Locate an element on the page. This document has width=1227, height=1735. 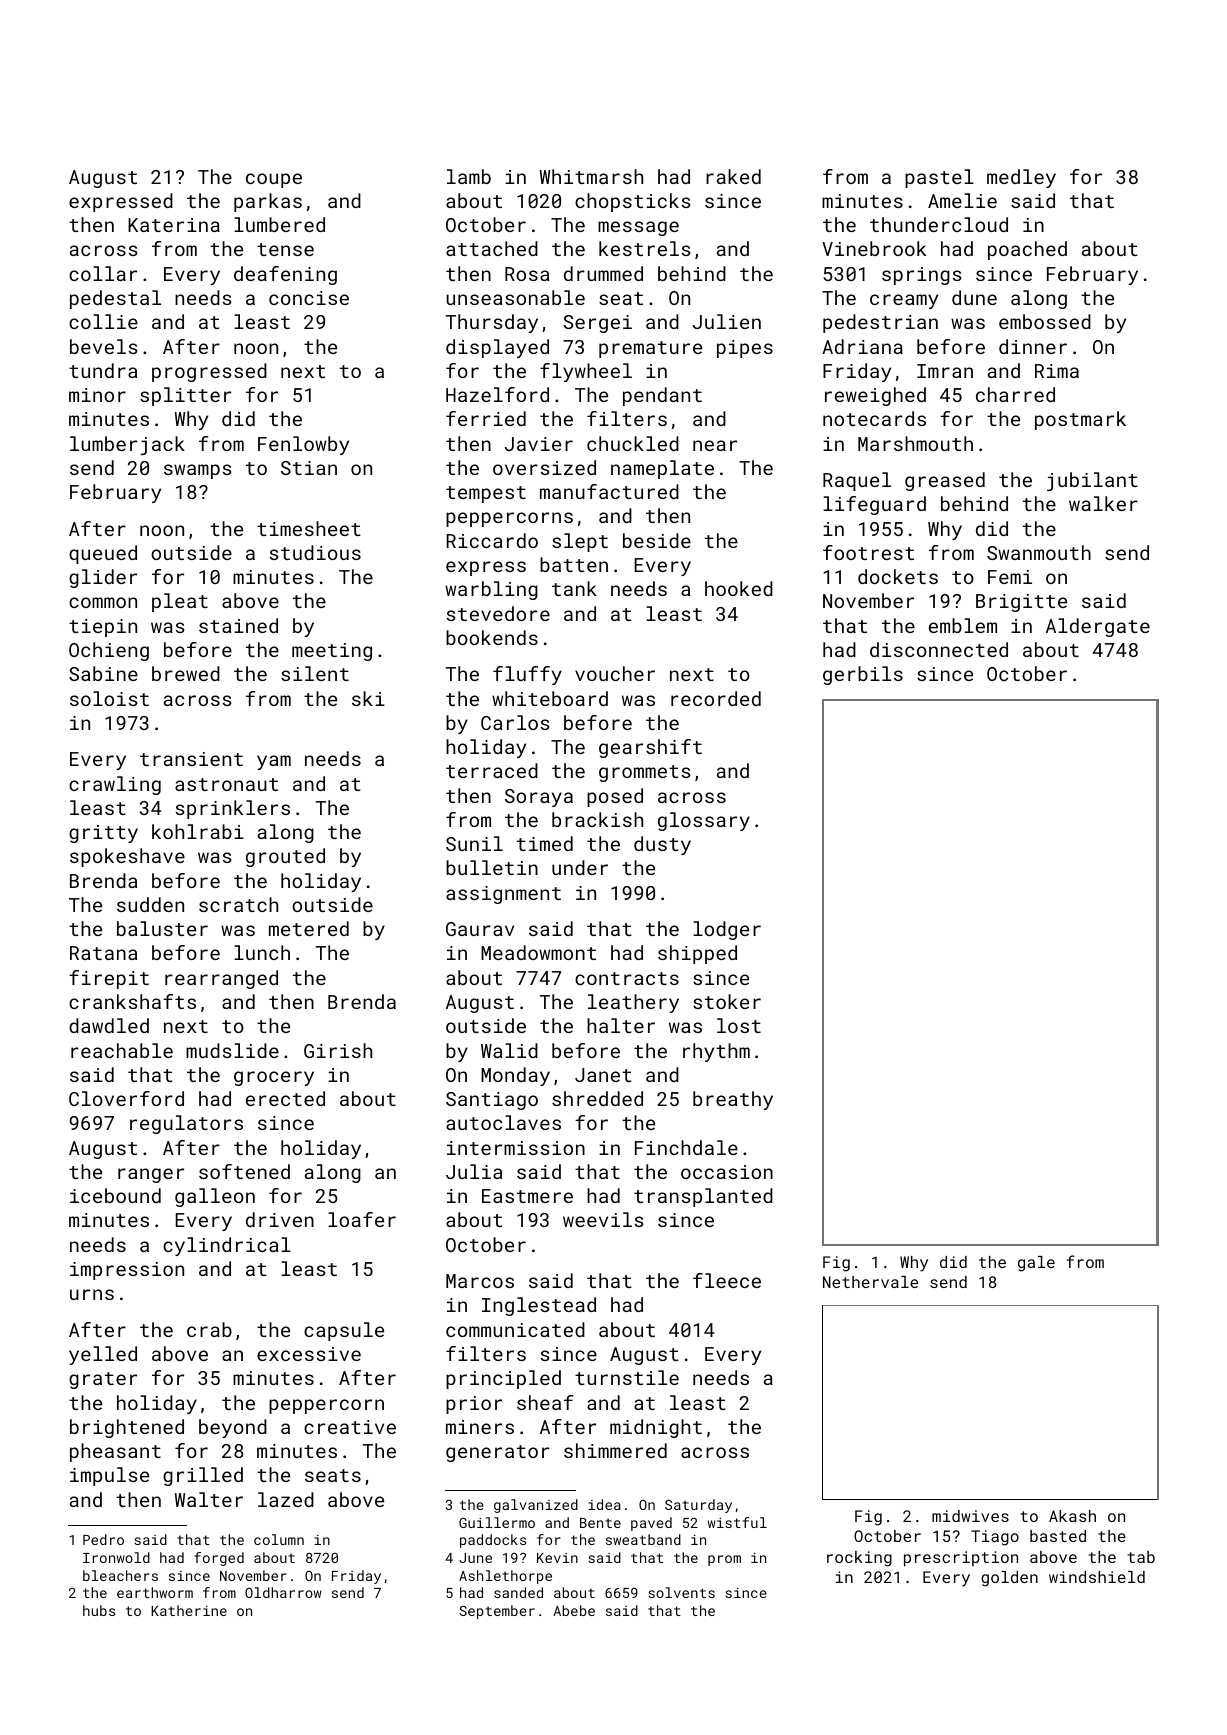
dusty is located at coordinates (662, 845).
